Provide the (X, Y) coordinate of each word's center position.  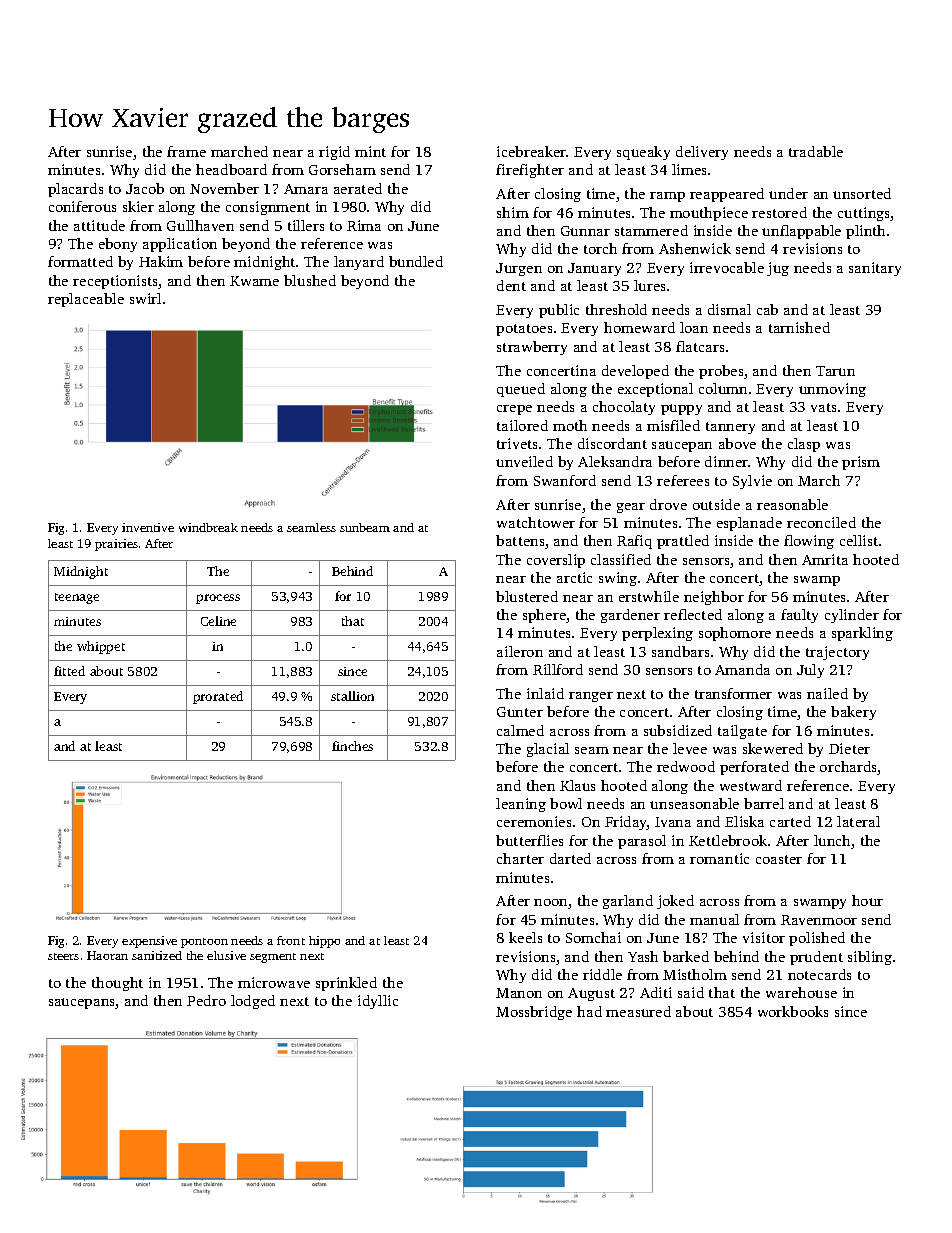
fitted (69, 671)
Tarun (835, 371)
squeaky (643, 153)
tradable (816, 151)
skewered (773, 748)
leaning (521, 805)
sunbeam (365, 527)
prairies (116, 545)
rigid (334, 153)
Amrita (825, 559)
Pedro (206, 1000)
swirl (145, 298)
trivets (517, 443)
